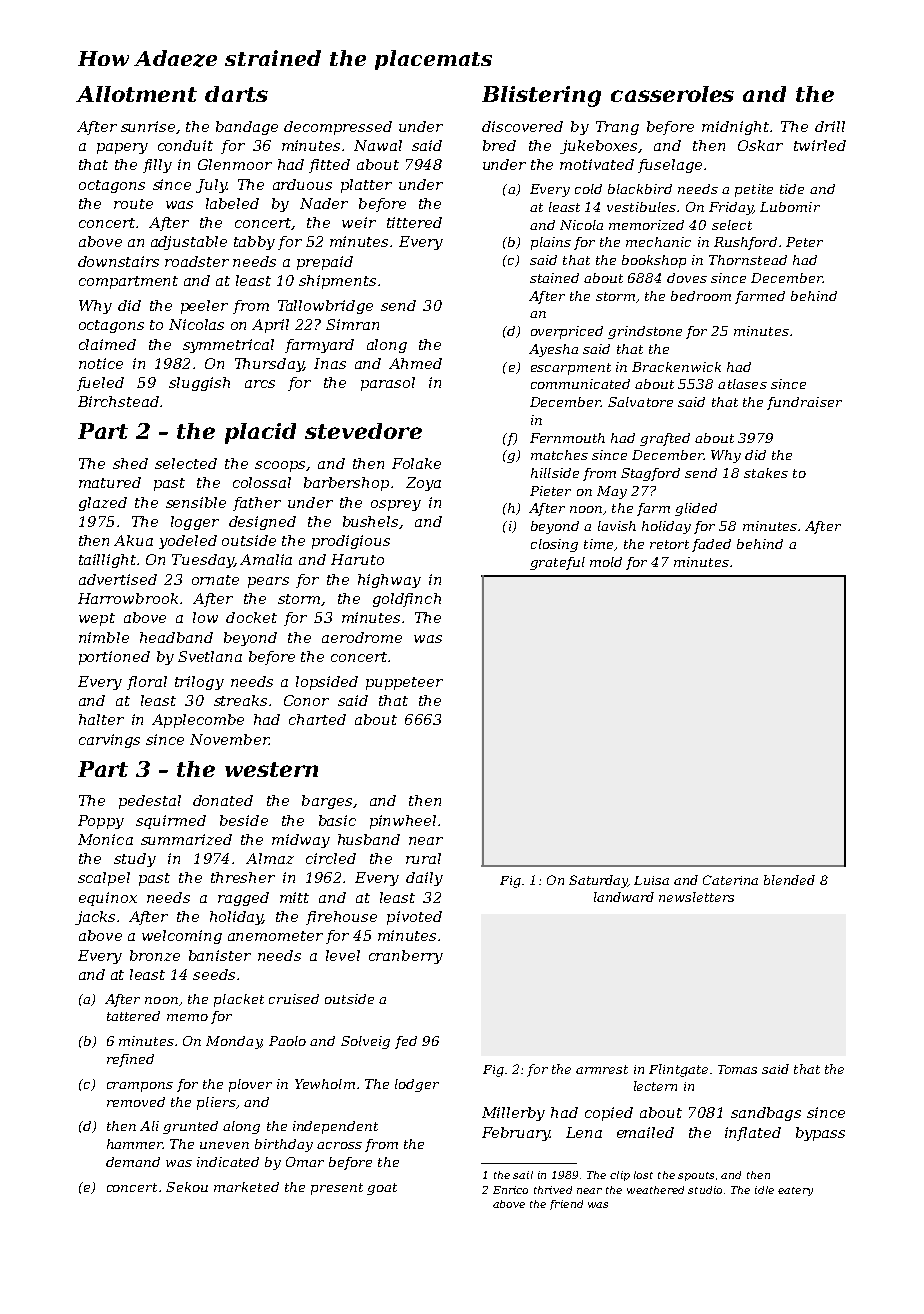 Image resolution: width=924 pixels, height=1314 pixels. What do you see at coordinates (114, 658) in the document?
I see `portioned` at bounding box center [114, 658].
